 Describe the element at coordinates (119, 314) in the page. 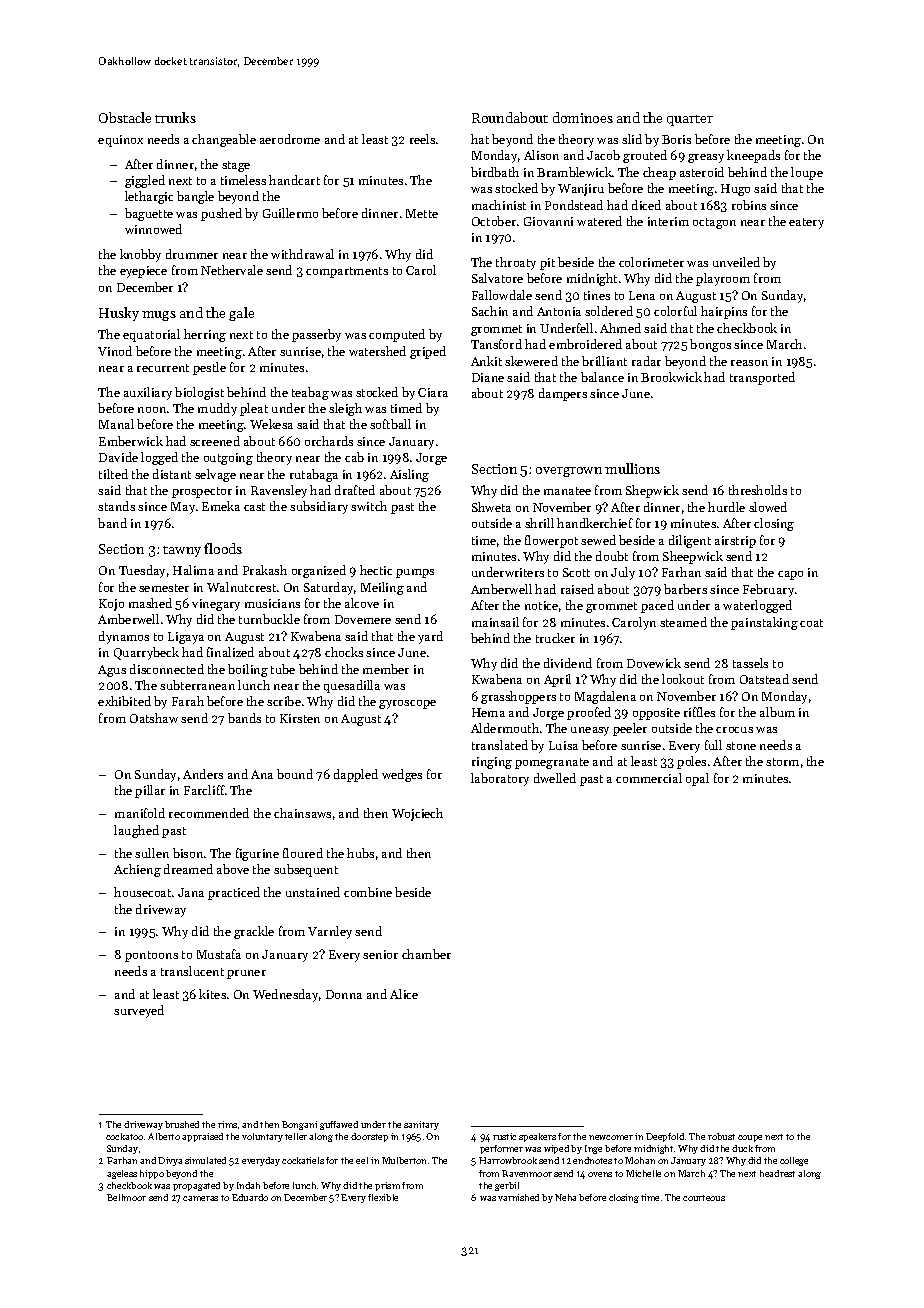

I see `Husky` at that location.
